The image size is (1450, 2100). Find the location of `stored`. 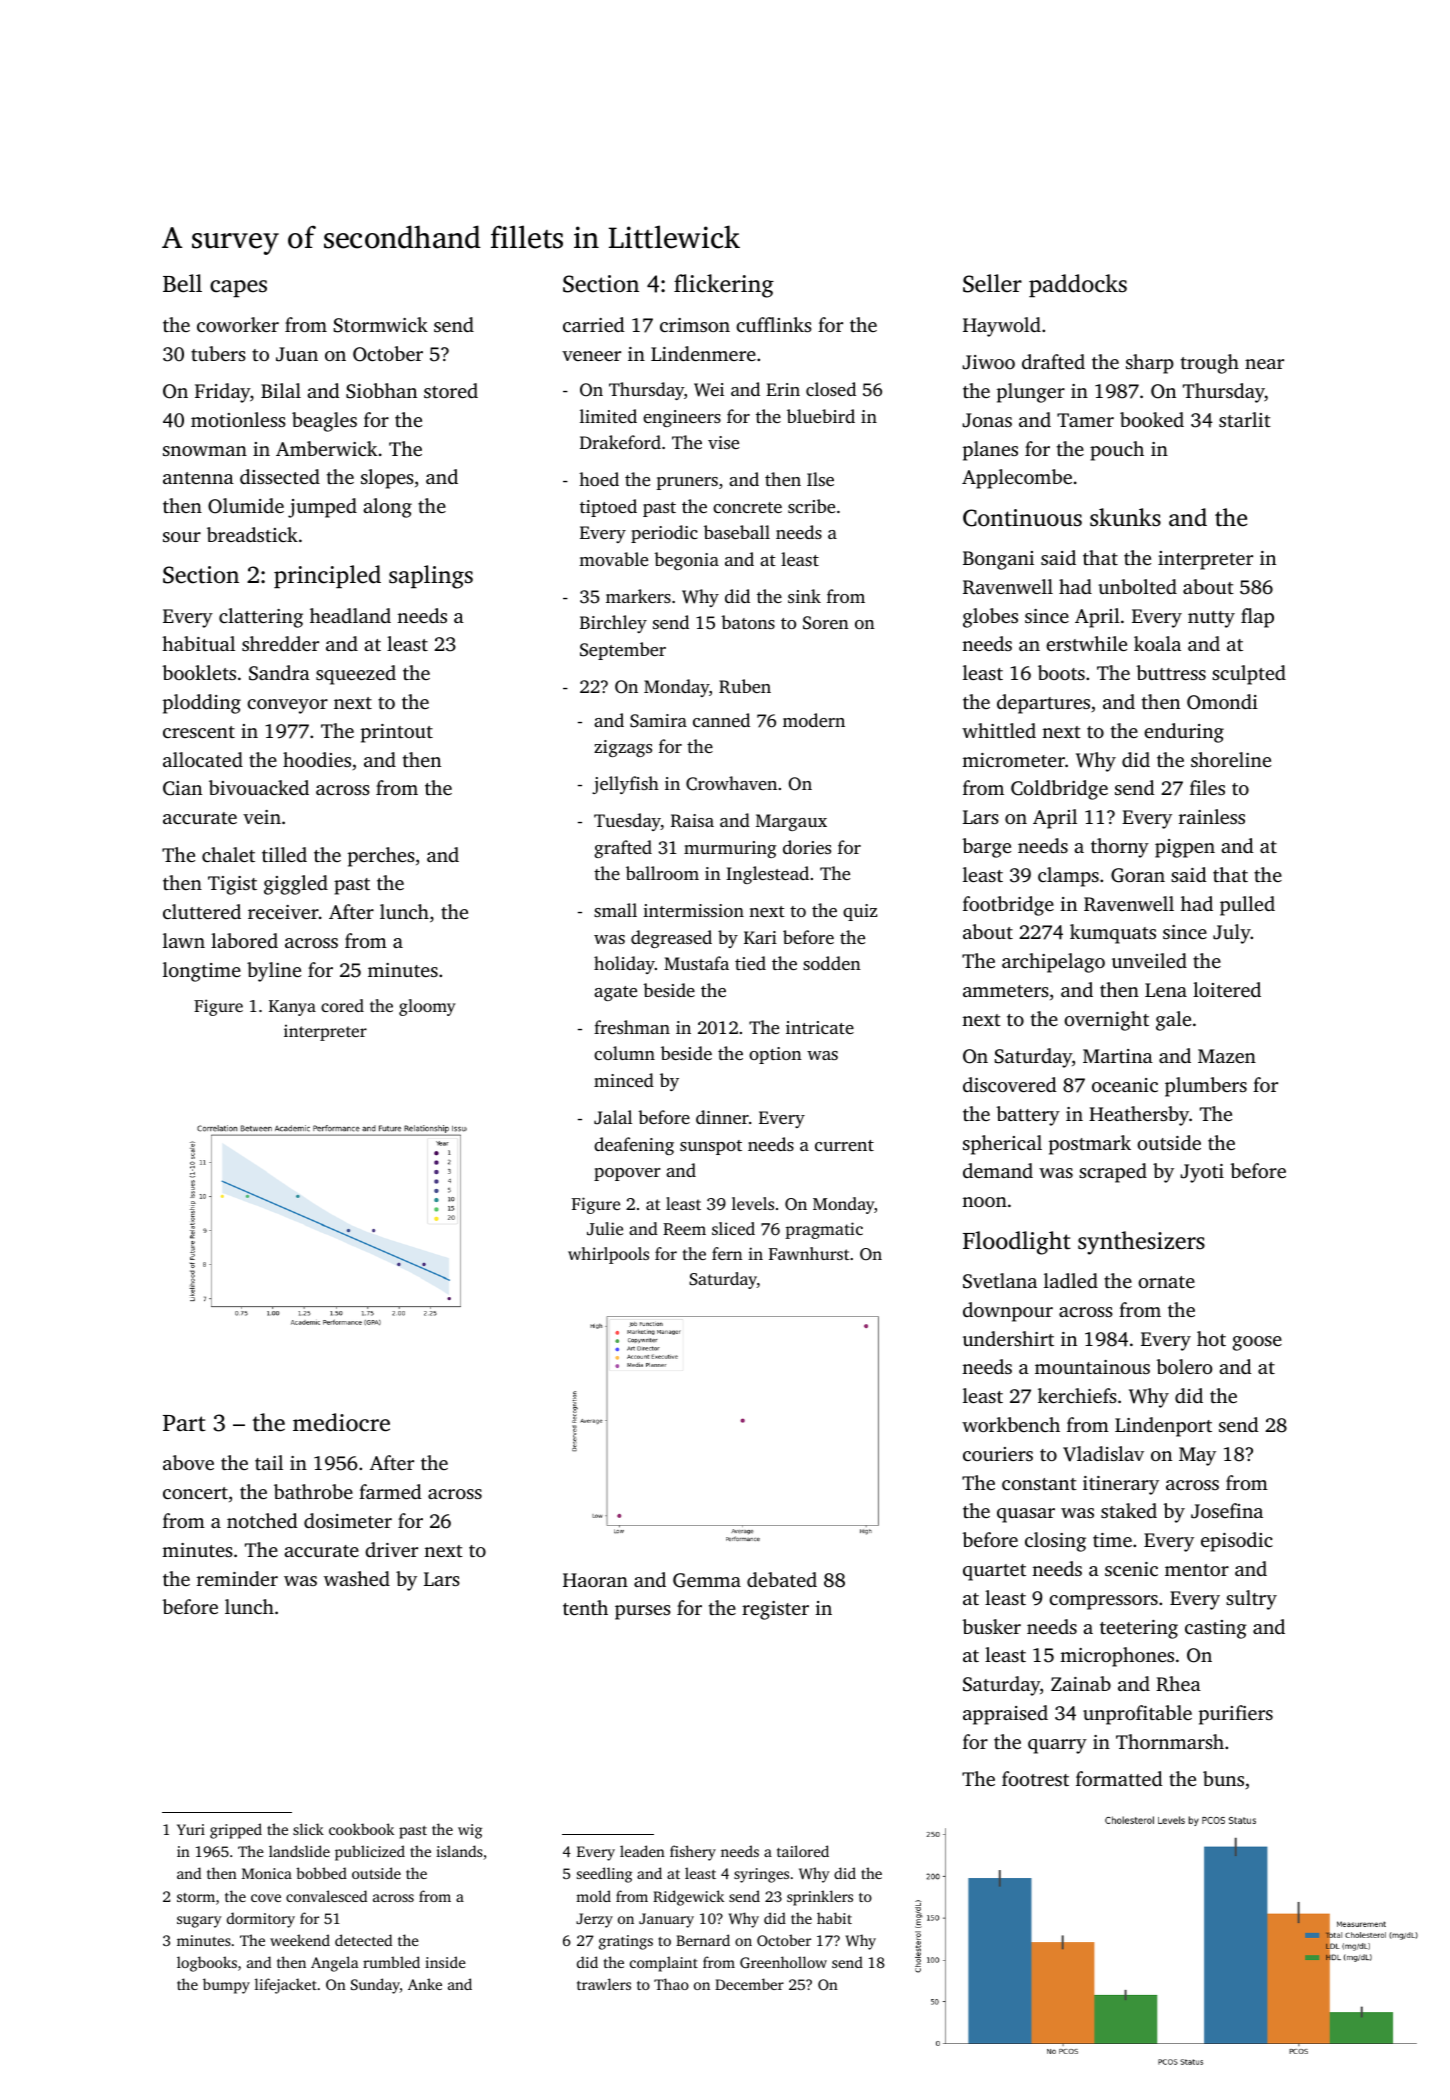

stored is located at coordinates (451, 390).
